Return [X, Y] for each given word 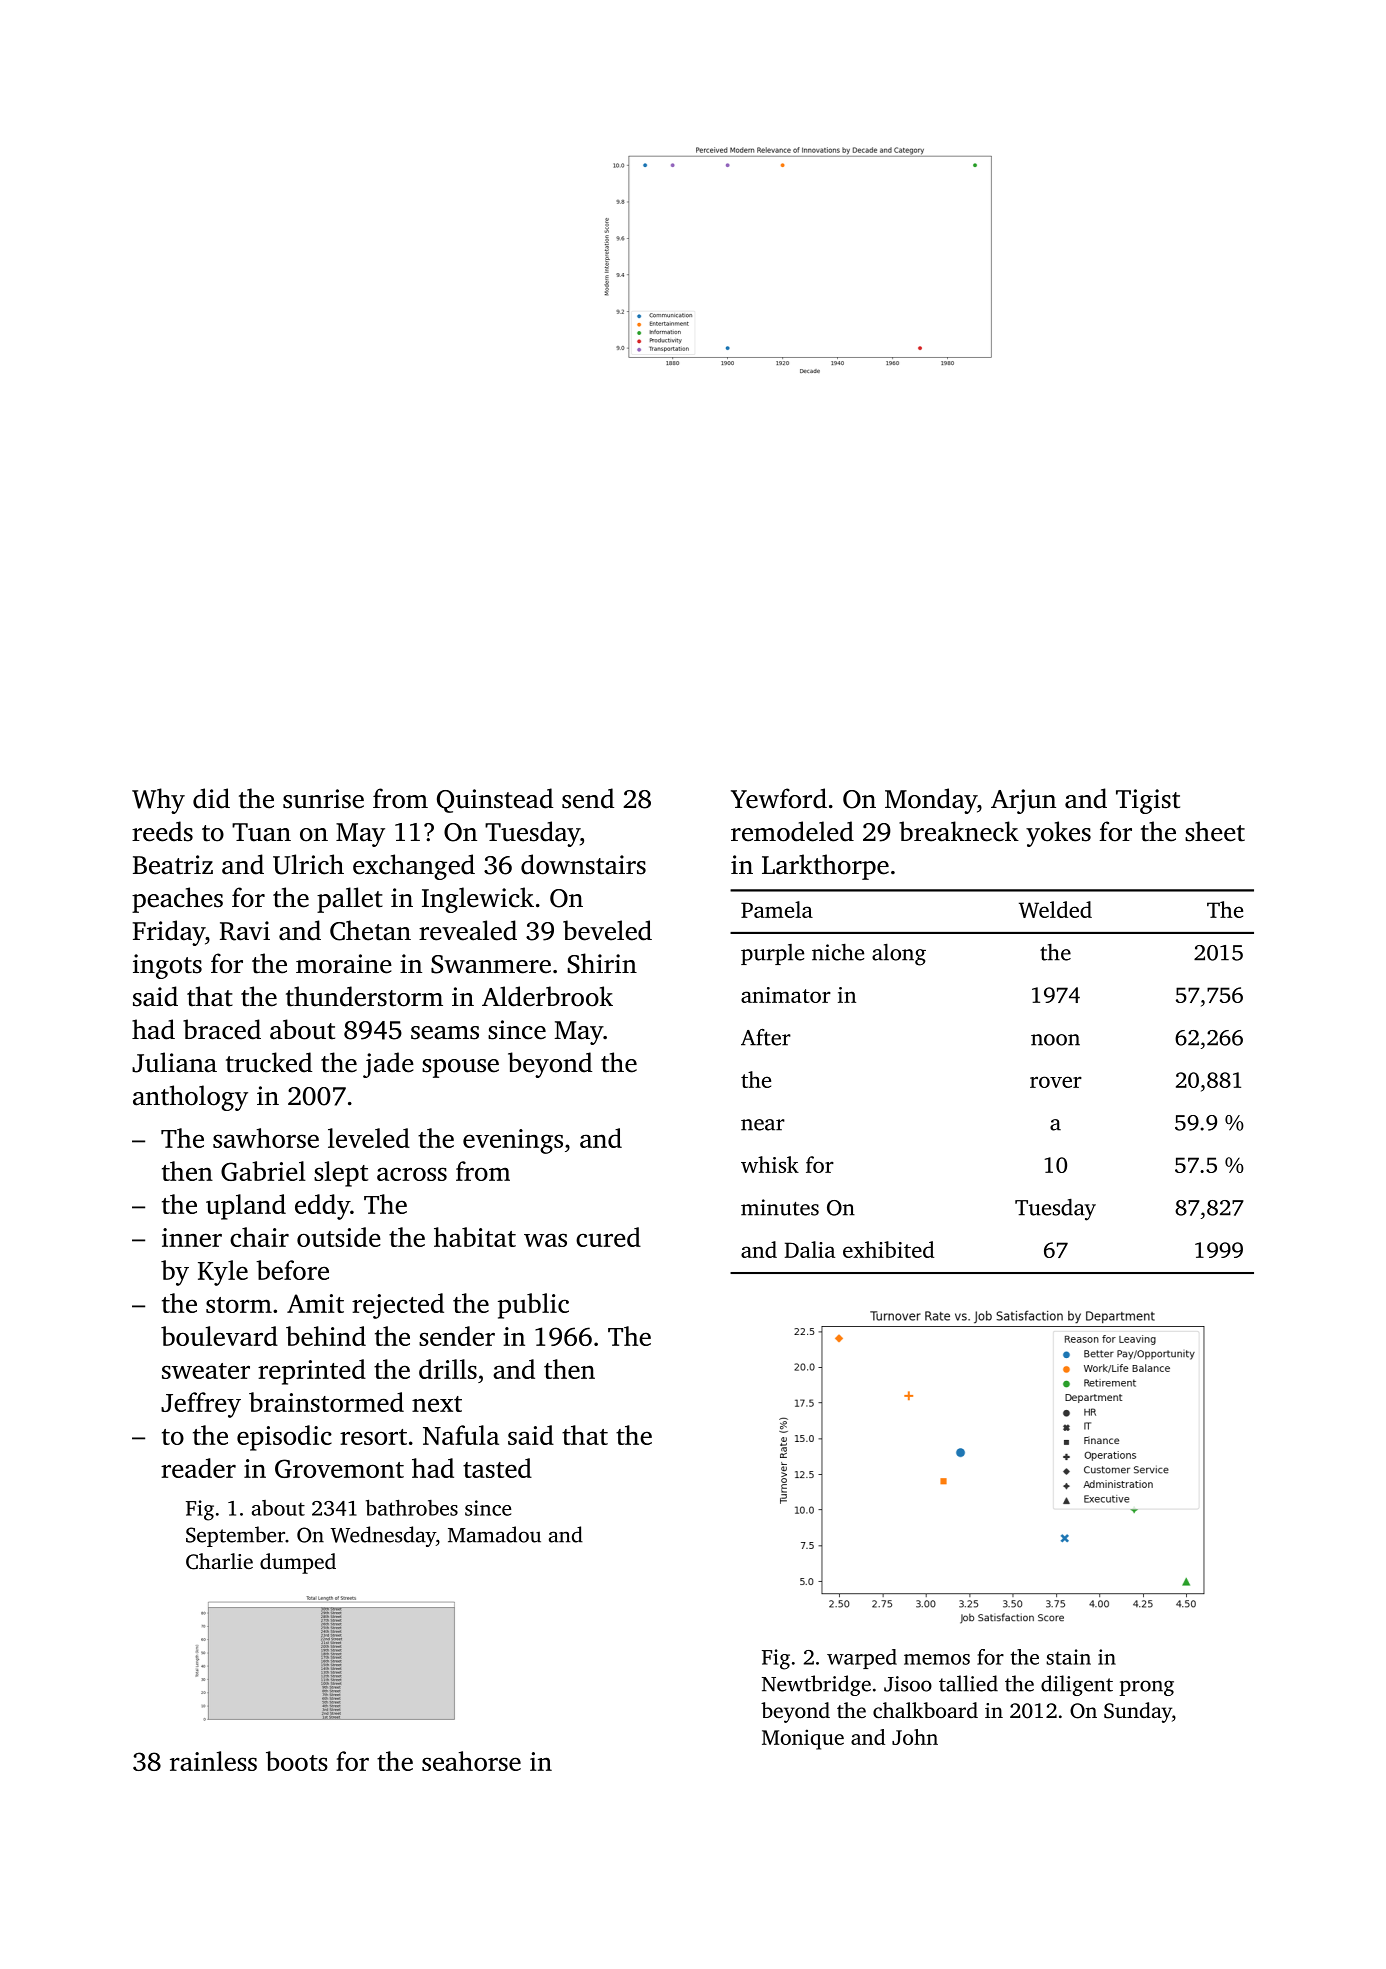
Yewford [779, 798]
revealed [468, 930]
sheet [1215, 831]
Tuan [261, 832]
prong [1146, 1688]
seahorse [471, 1761]
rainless [213, 1761]
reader [198, 1468]
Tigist [1148, 801]
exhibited [888, 1249]
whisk [770, 1164]
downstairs [583, 864]
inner [192, 1237]
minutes [780, 1207]
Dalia [810, 1249]
